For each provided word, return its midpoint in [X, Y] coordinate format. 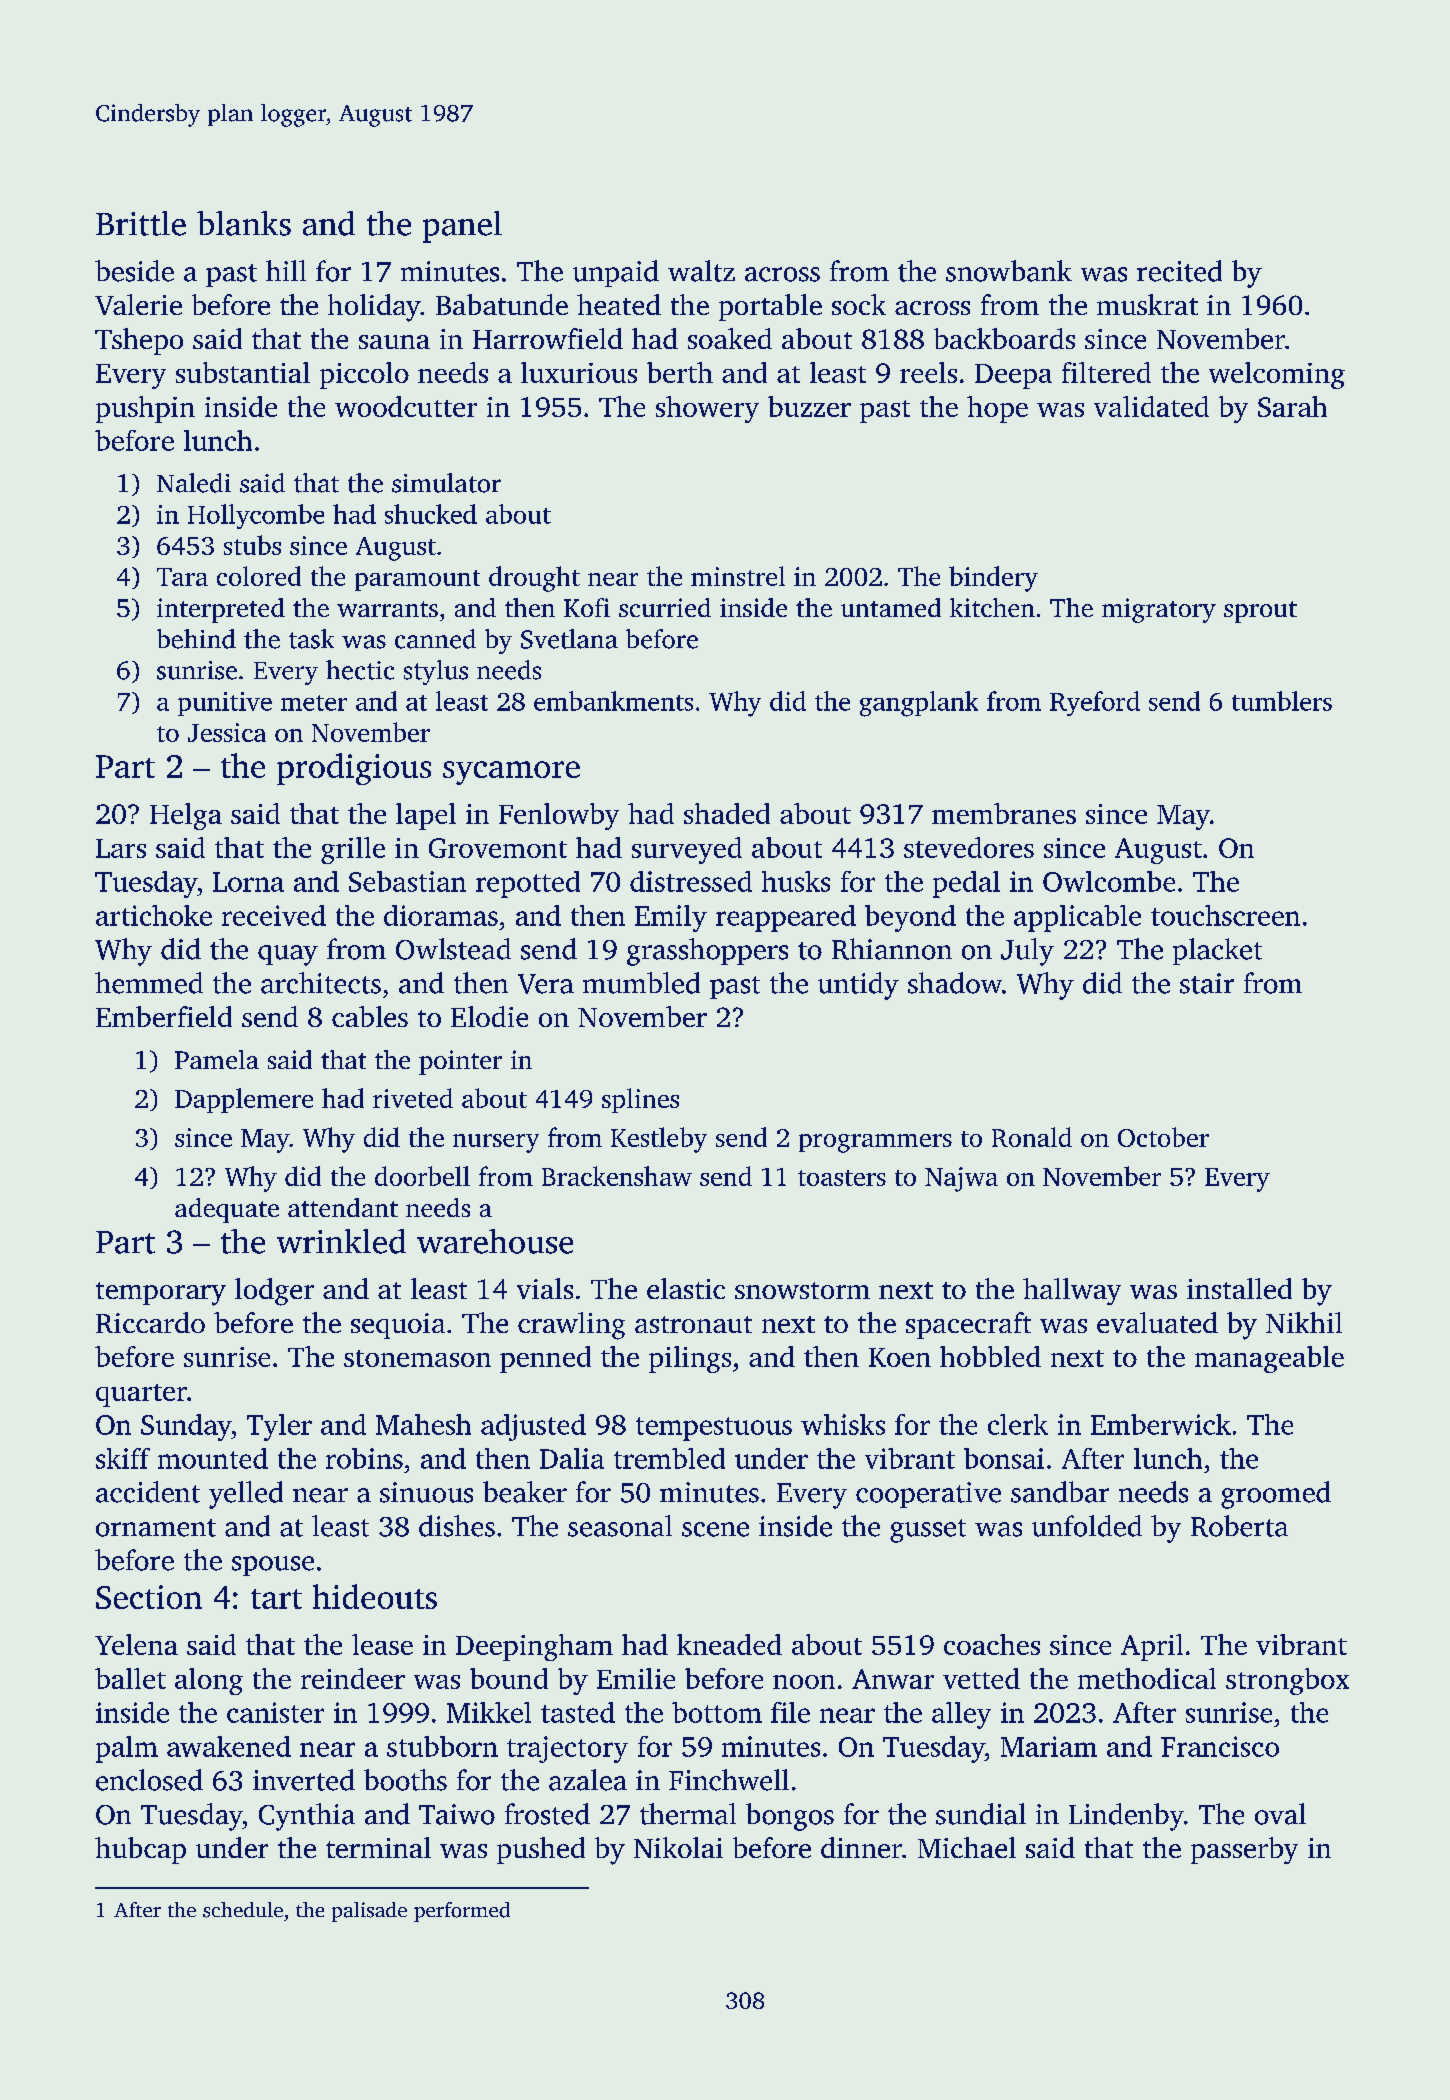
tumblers [1282, 701]
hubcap [140, 1850]
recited [1179, 271]
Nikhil [1304, 1322]
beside [134, 271]
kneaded [729, 1644]
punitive [225, 704]
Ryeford [1095, 703]
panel [462, 227]
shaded [727, 813]
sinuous [426, 1492]
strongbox [1287, 1681]
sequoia [398, 1326]
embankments [613, 701]
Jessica [227, 732]
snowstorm [802, 1290]
